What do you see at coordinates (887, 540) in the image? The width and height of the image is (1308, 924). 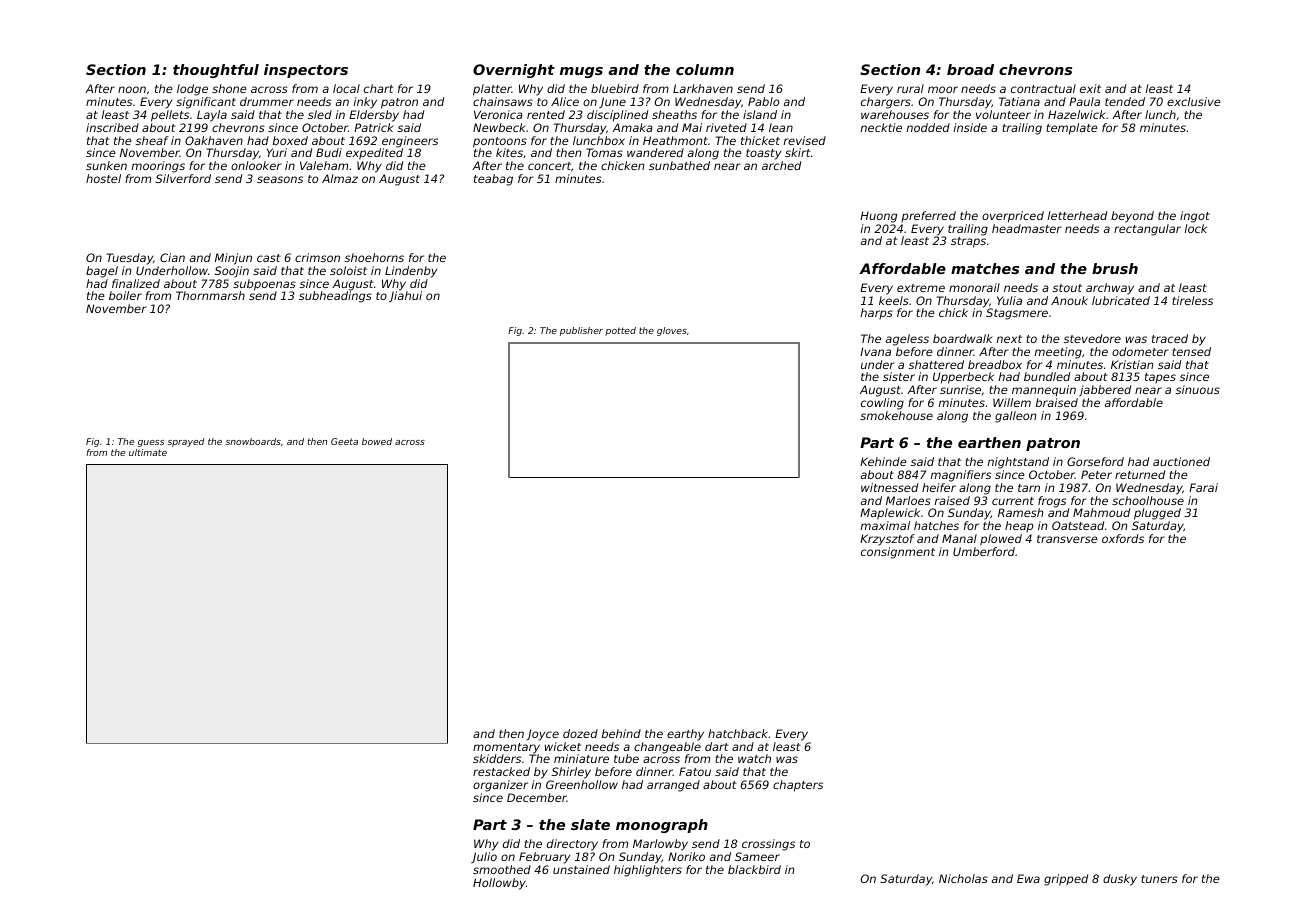 I see `Krzysztof` at bounding box center [887, 540].
